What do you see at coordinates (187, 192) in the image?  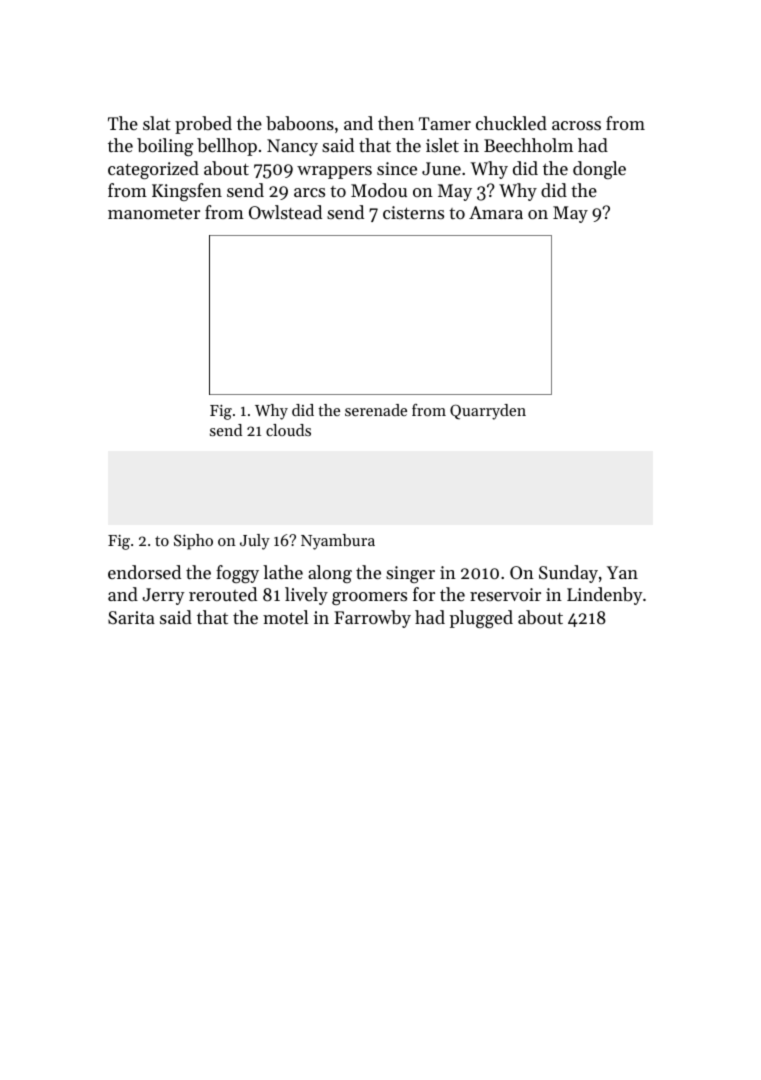 I see `Kingsfen` at bounding box center [187, 192].
